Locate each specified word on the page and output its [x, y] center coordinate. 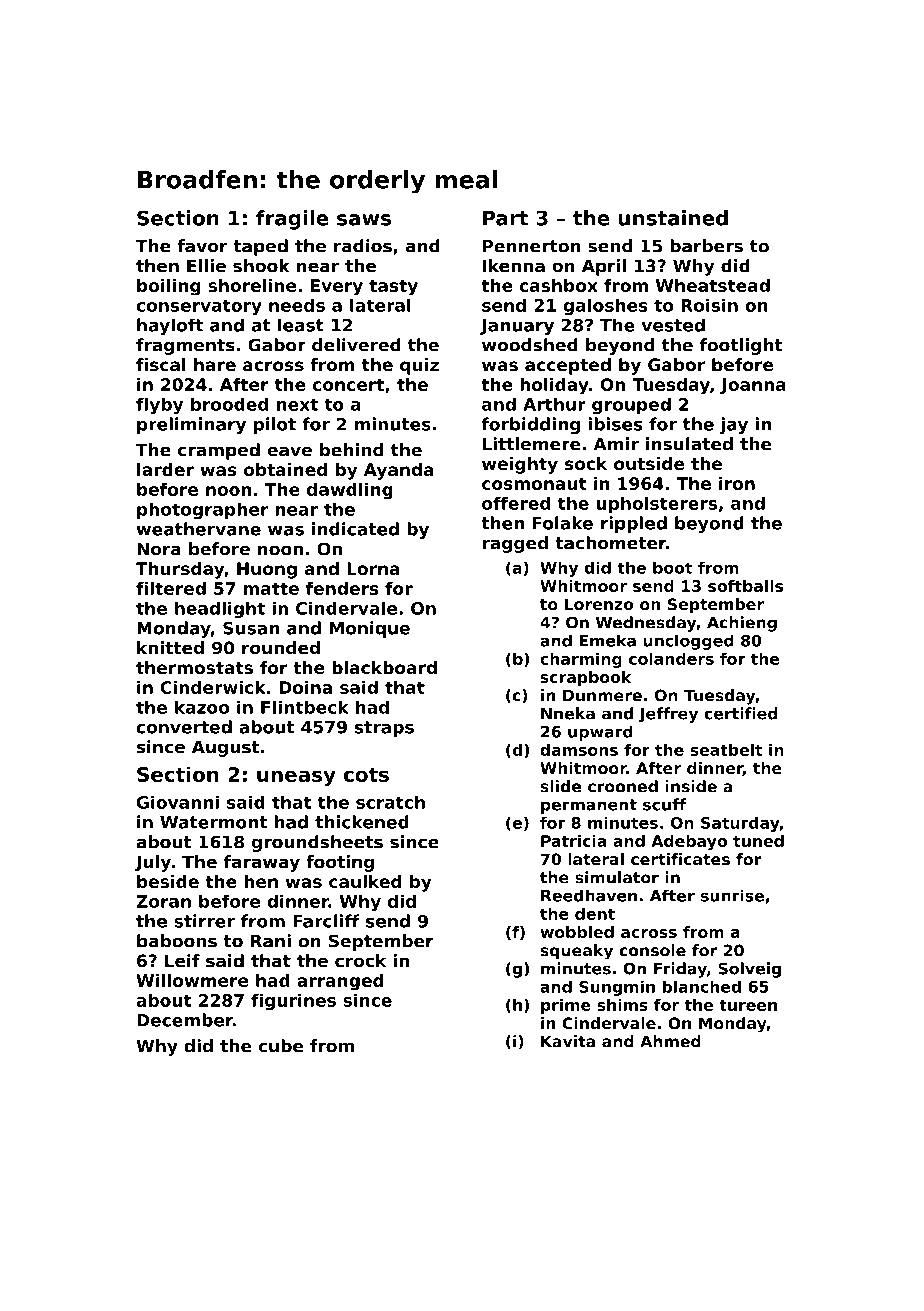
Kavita [568, 1041]
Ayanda [399, 471]
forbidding [530, 425]
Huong [267, 570]
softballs [745, 586]
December [185, 1020]
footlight [741, 346]
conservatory [199, 307]
